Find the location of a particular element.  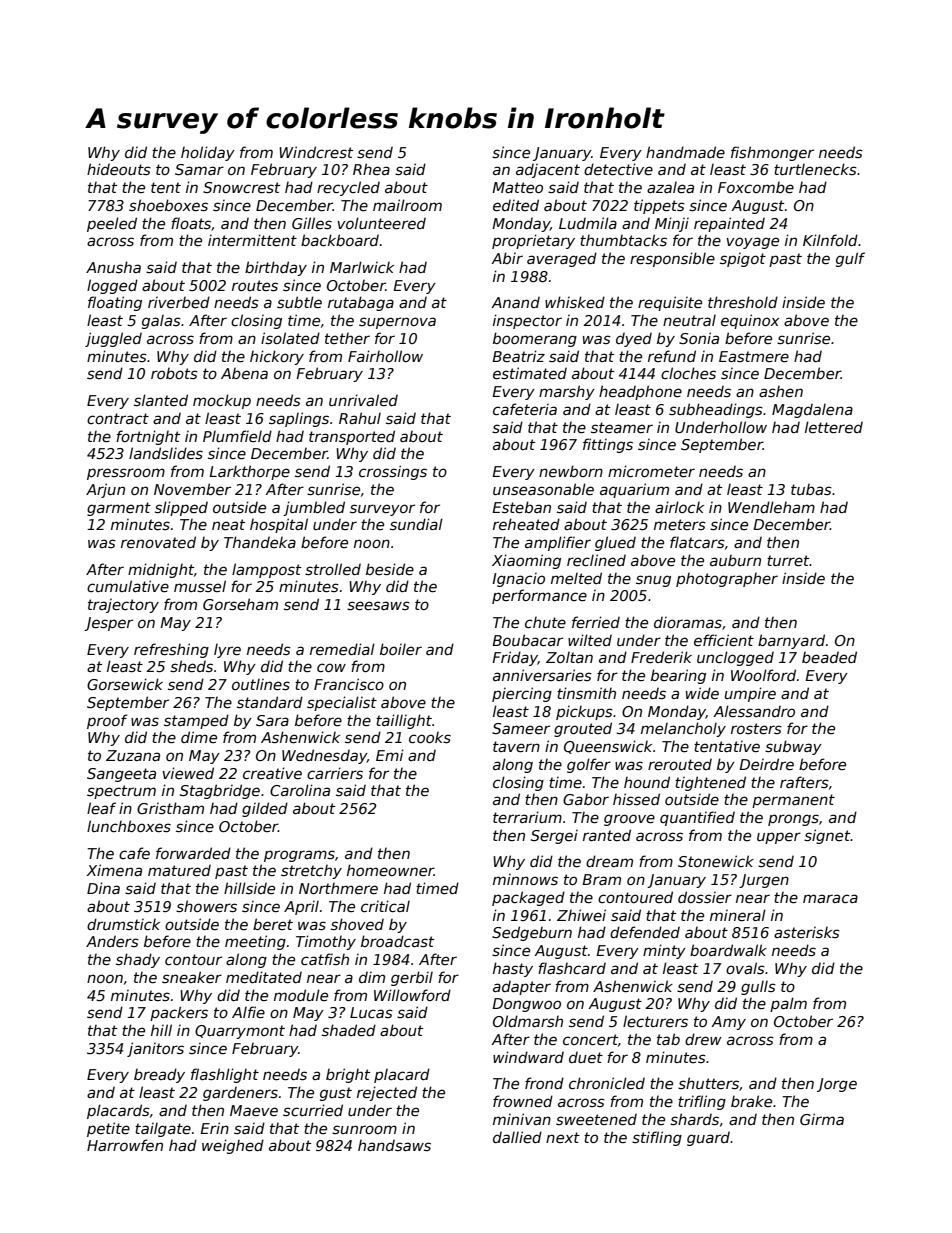

mineral is located at coordinates (738, 915).
